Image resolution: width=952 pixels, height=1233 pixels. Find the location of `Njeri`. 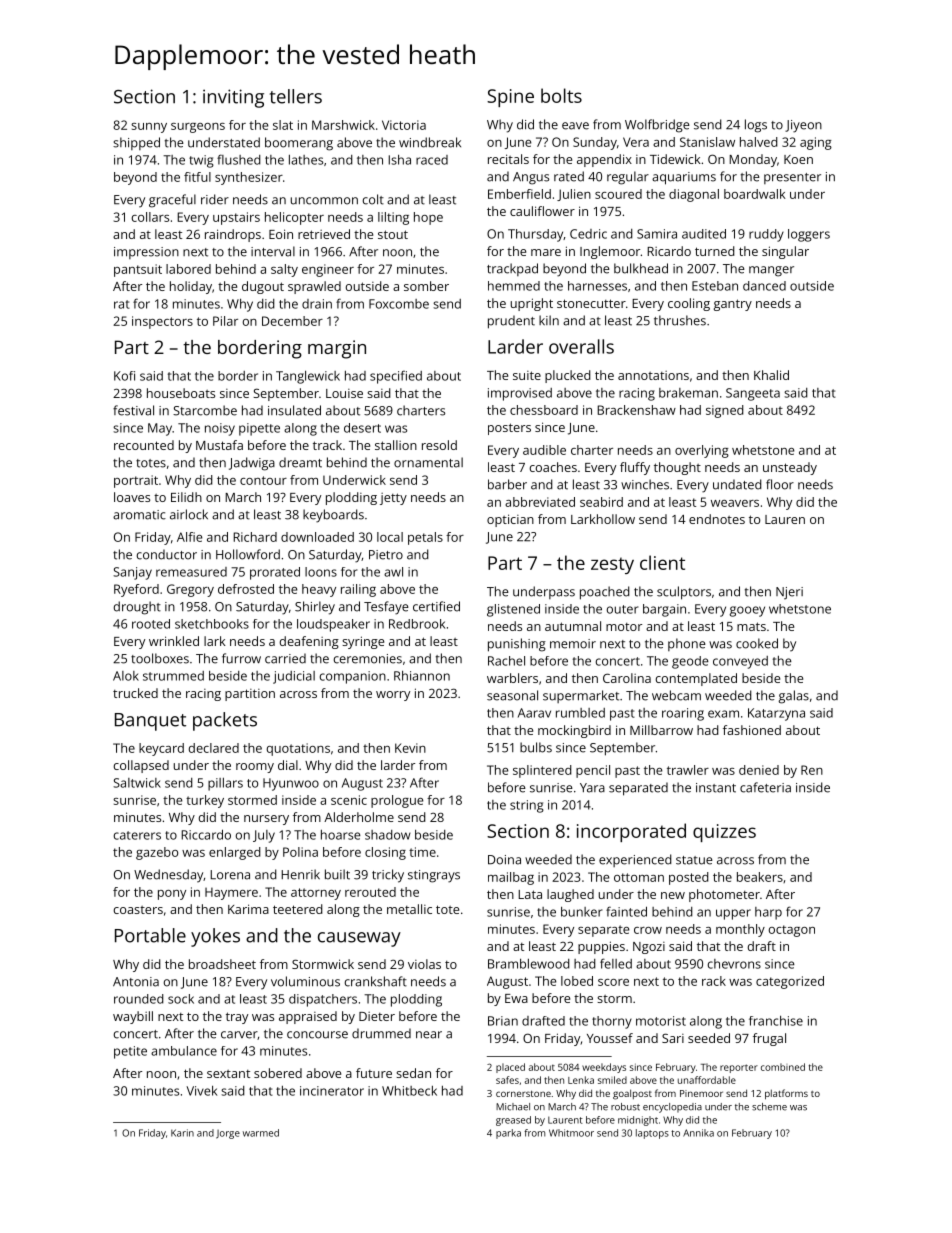

Njeri is located at coordinates (789, 593).
